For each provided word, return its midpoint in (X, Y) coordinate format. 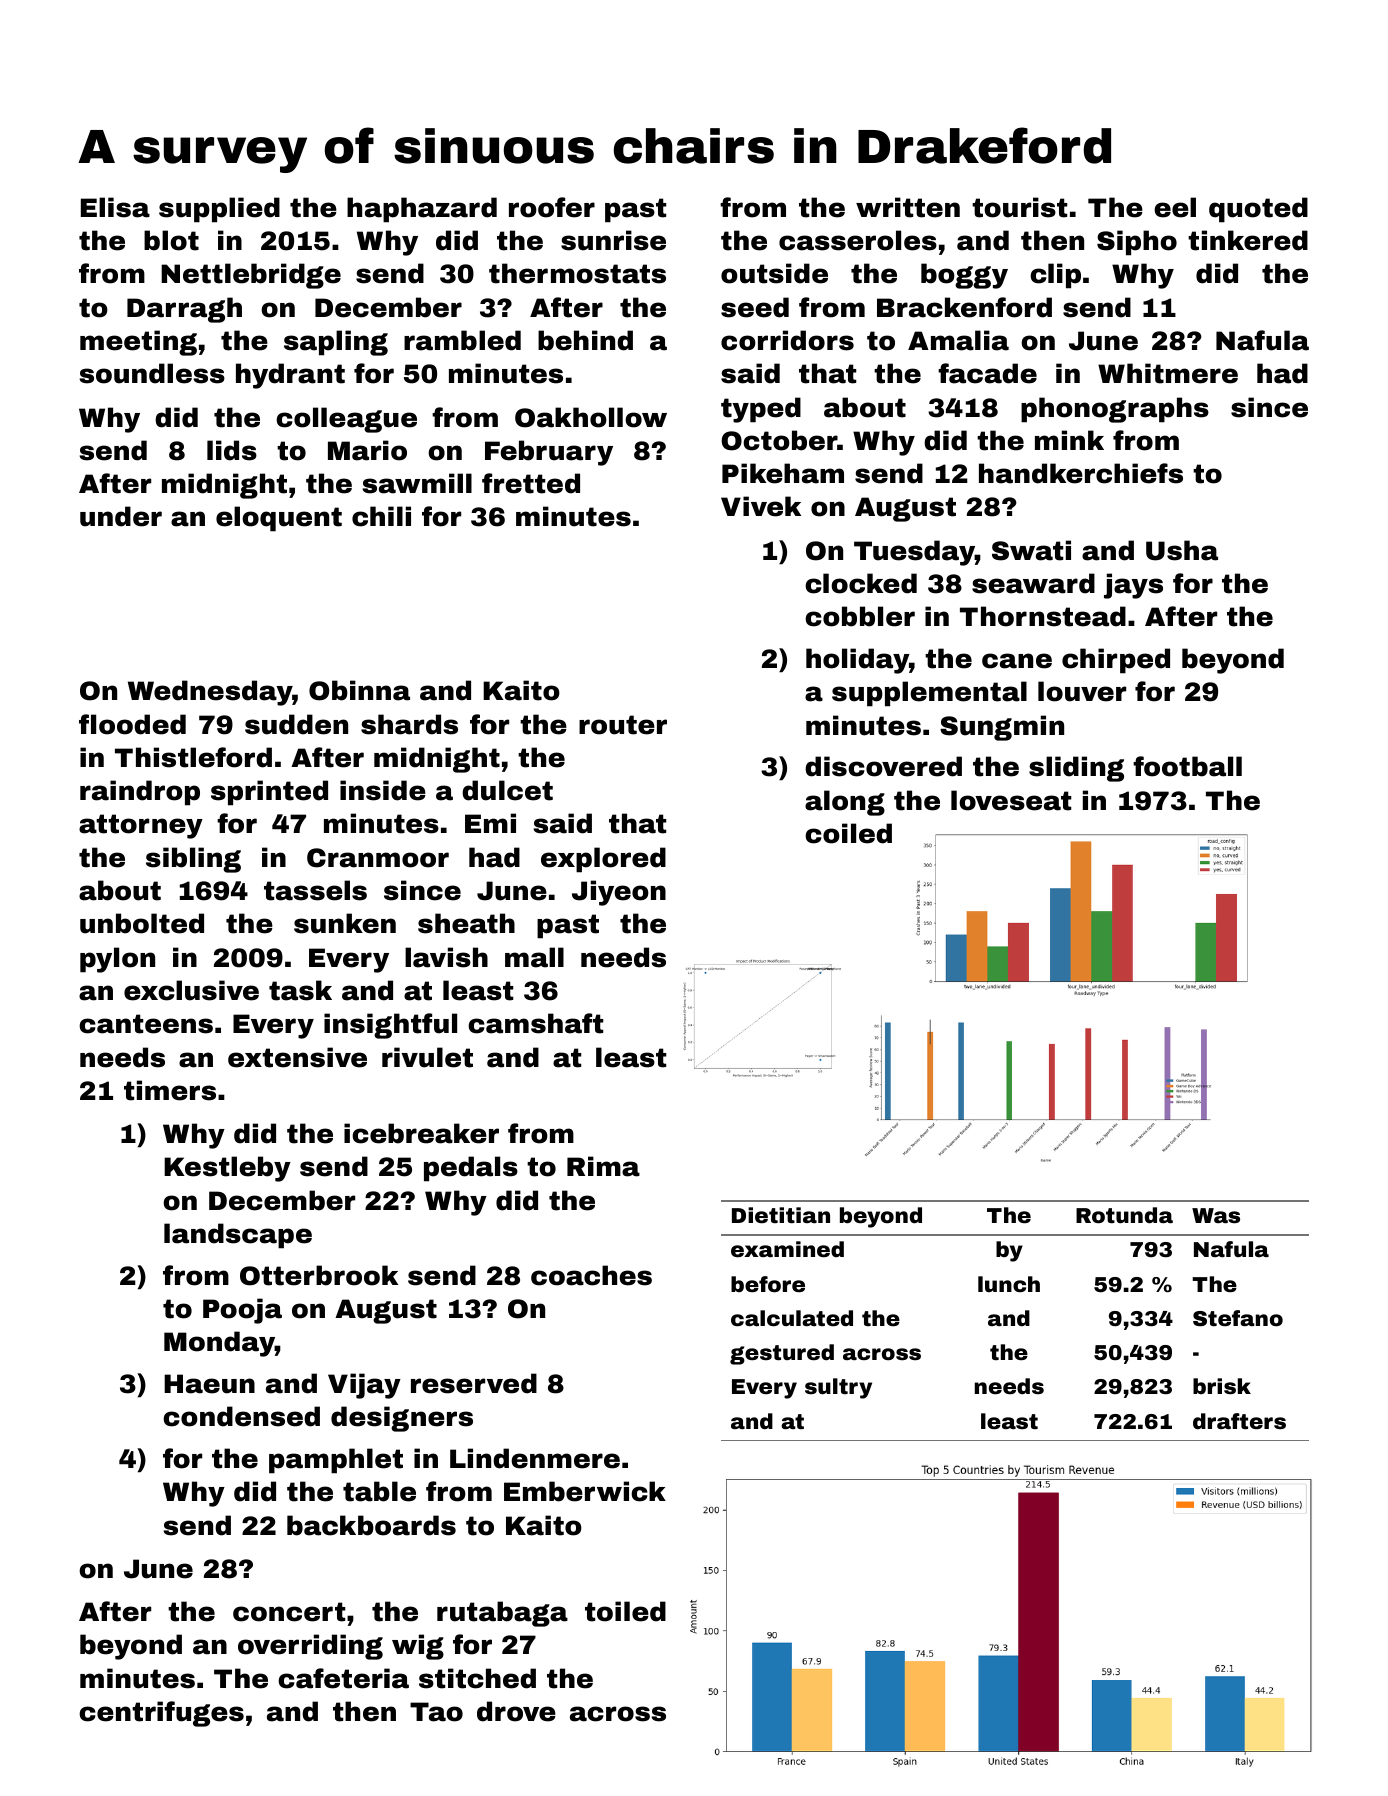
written (908, 207)
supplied (219, 210)
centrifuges (161, 1714)
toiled (625, 1611)
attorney (141, 826)
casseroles (858, 240)
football (1187, 766)
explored (603, 860)
